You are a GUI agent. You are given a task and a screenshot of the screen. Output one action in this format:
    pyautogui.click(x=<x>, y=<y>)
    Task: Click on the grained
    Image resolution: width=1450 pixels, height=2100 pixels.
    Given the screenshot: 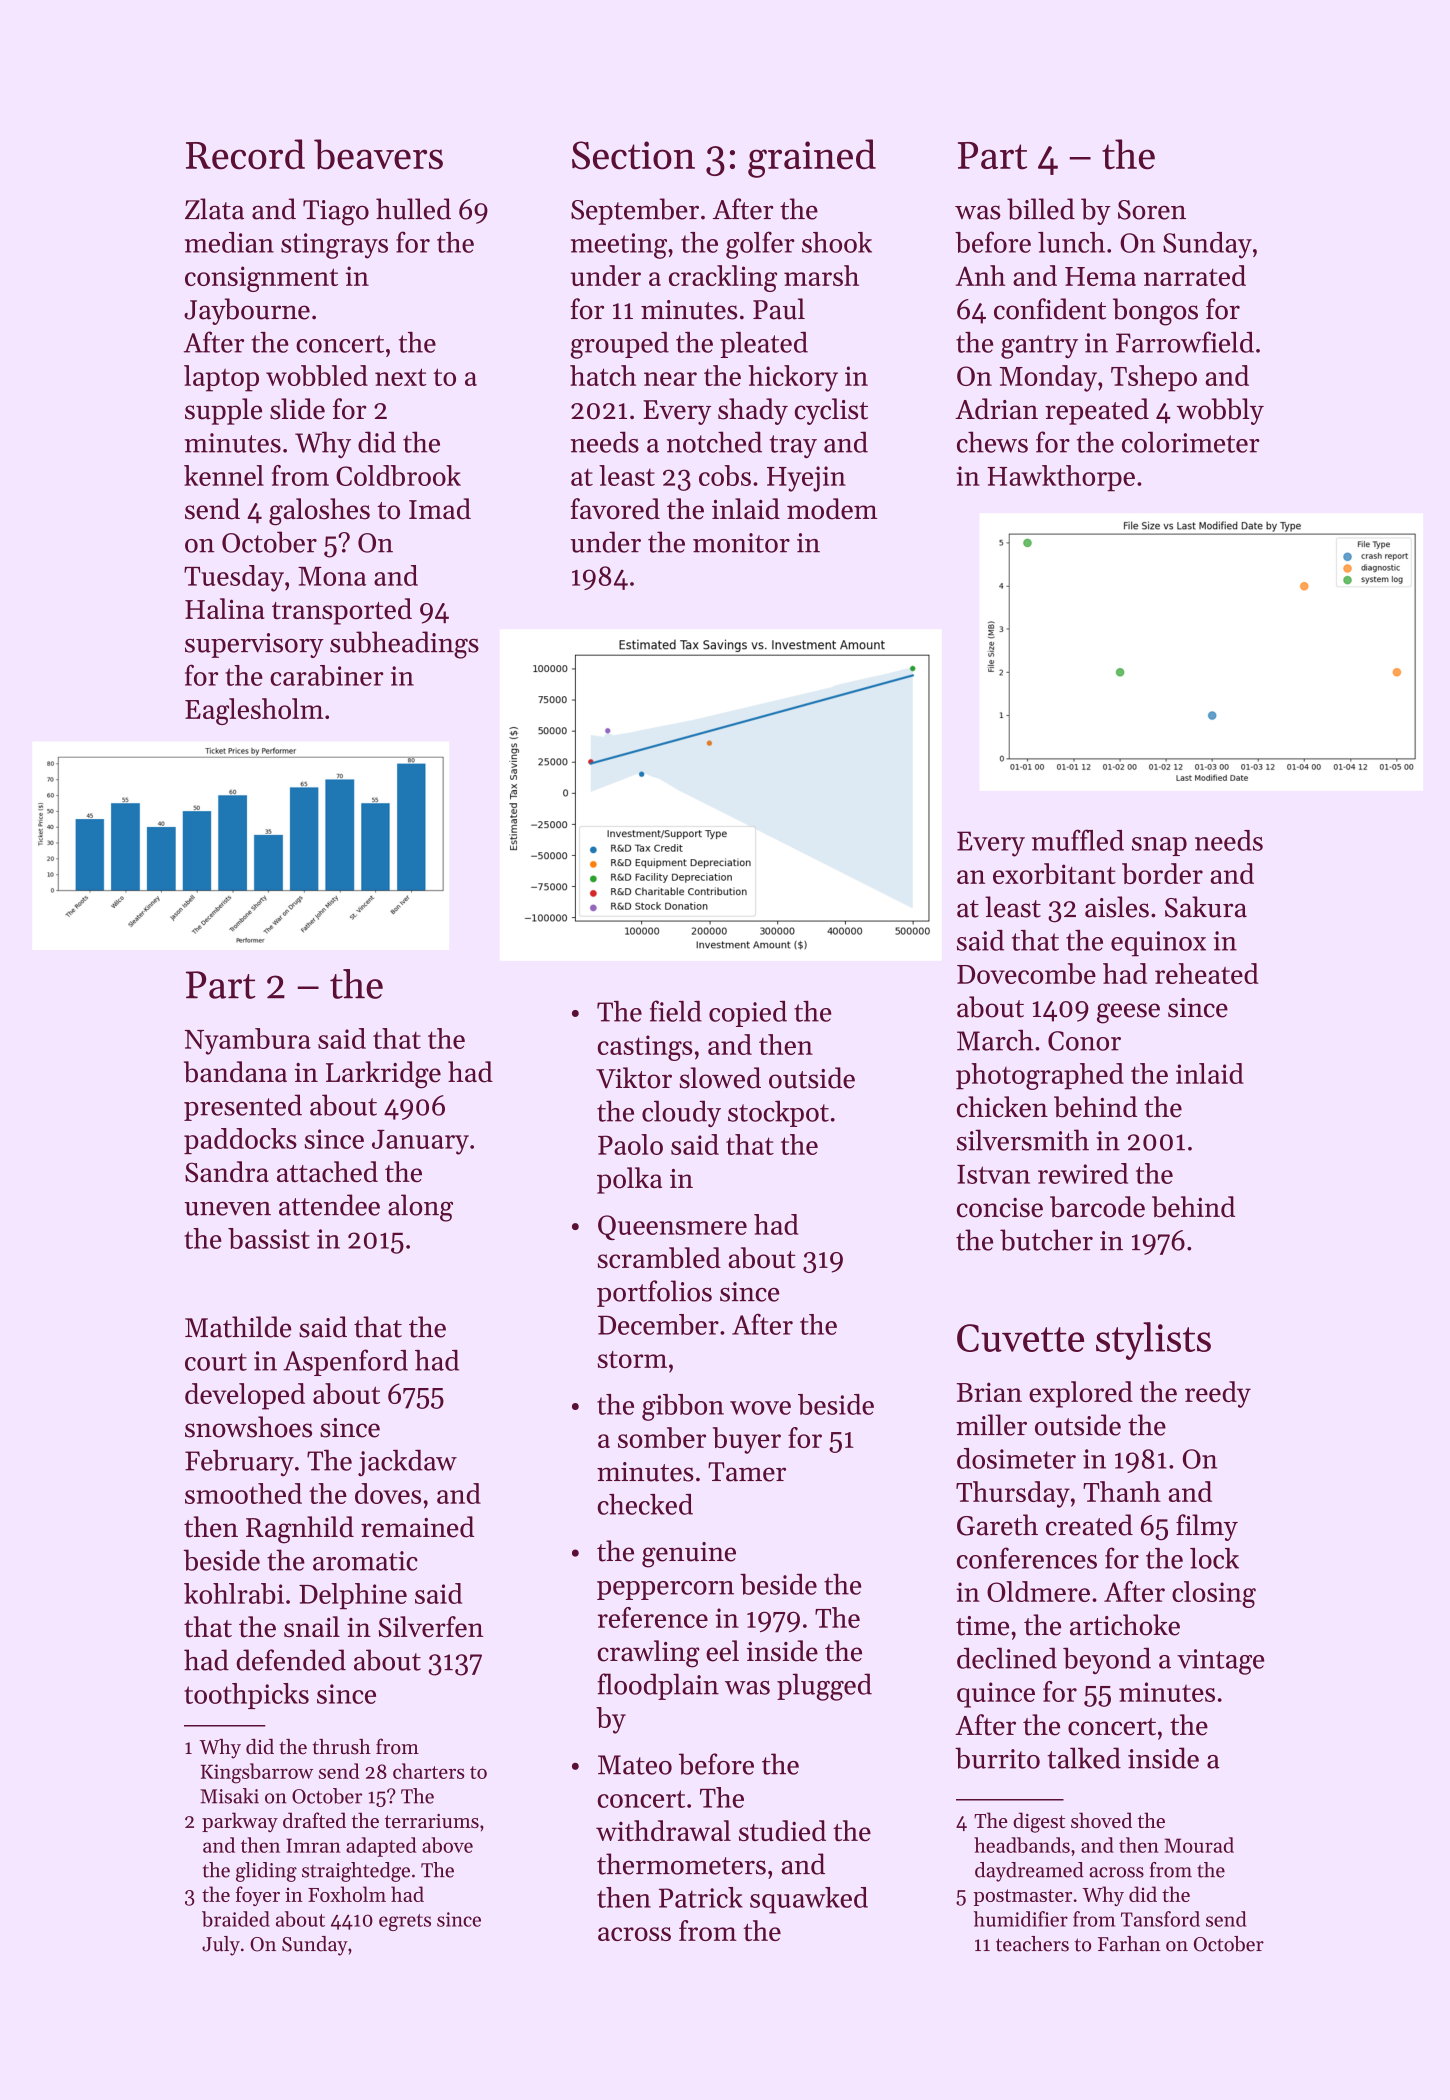 What is the action you would take?
    pyautogui.click(x=812, y=158)
